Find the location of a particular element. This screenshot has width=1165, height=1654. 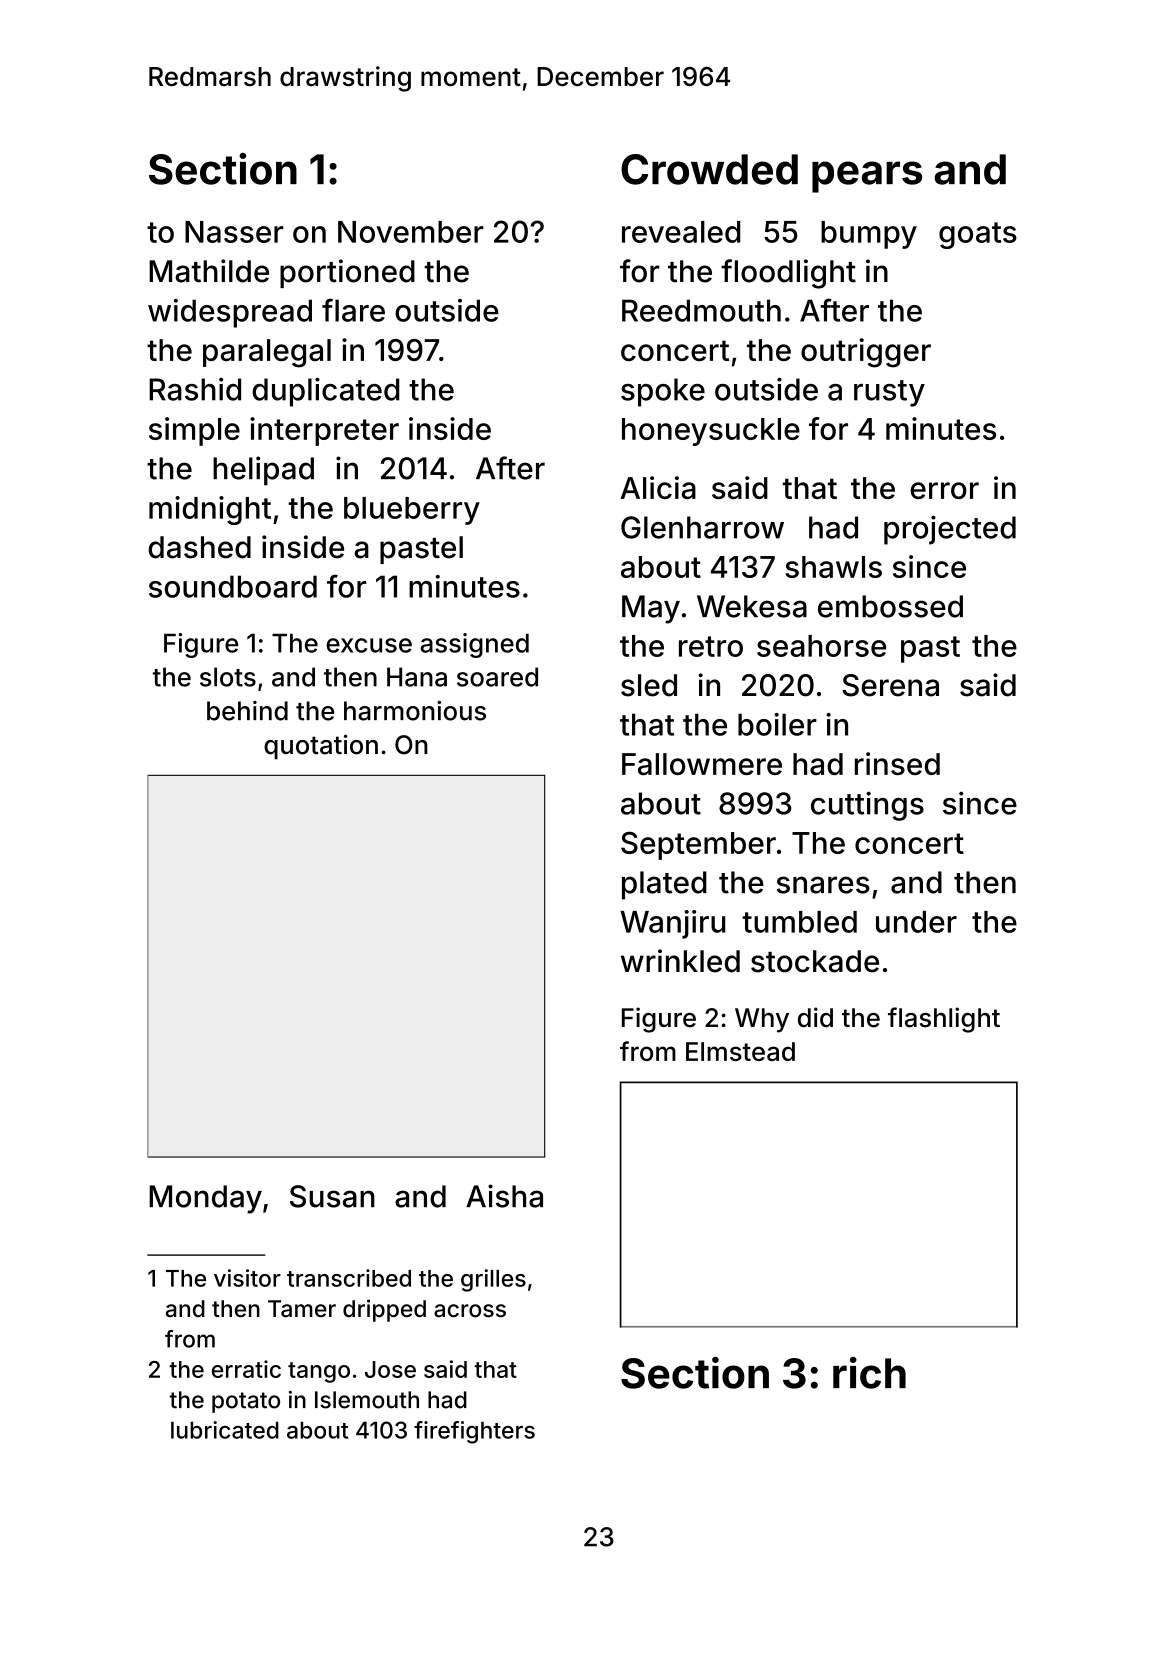

helipad is located at coordinates (263, 471).
